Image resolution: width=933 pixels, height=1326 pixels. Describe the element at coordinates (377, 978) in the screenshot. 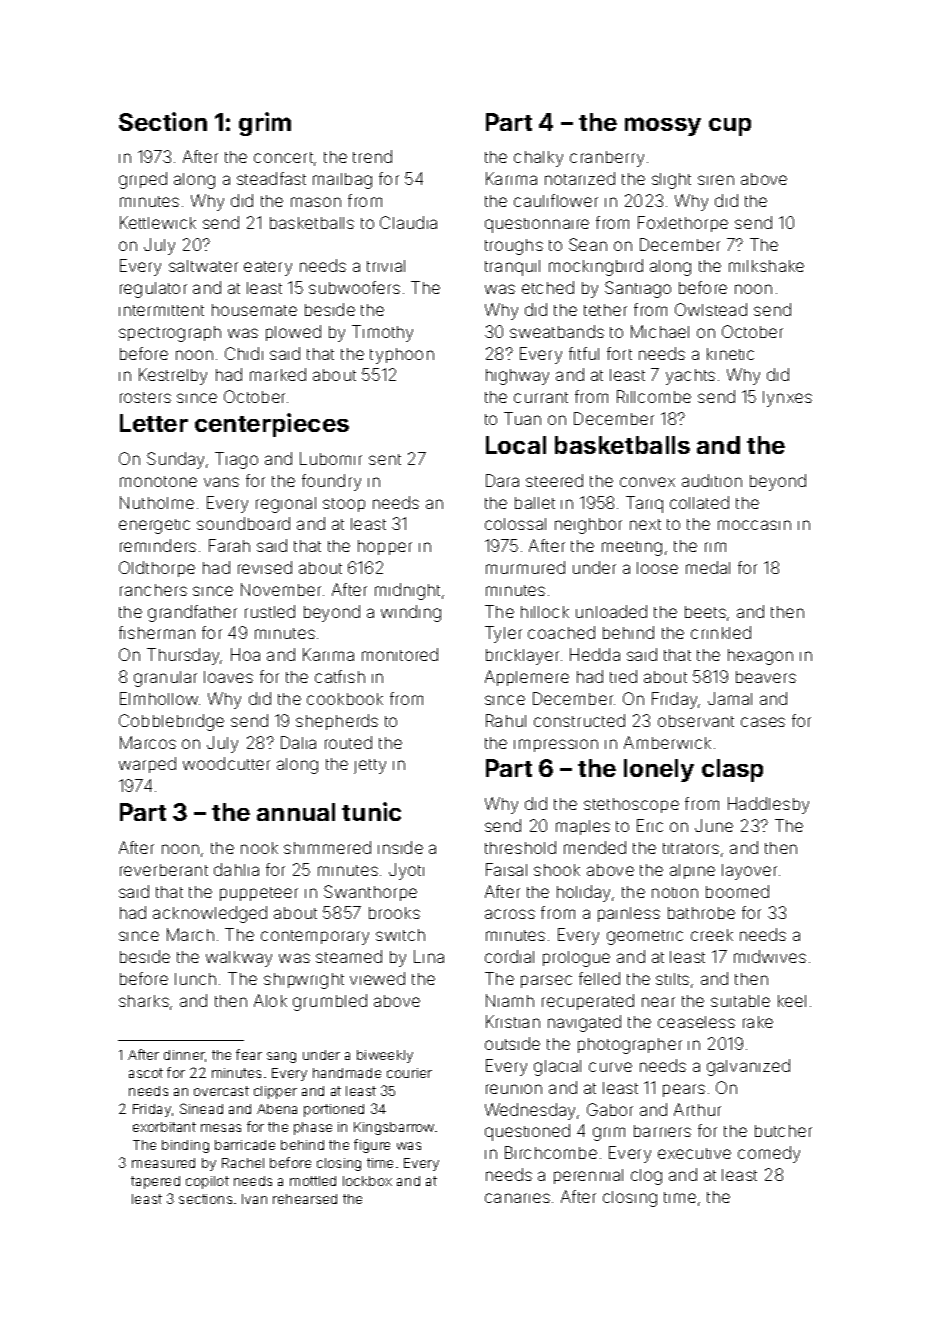

I see `viewed` at that location.
